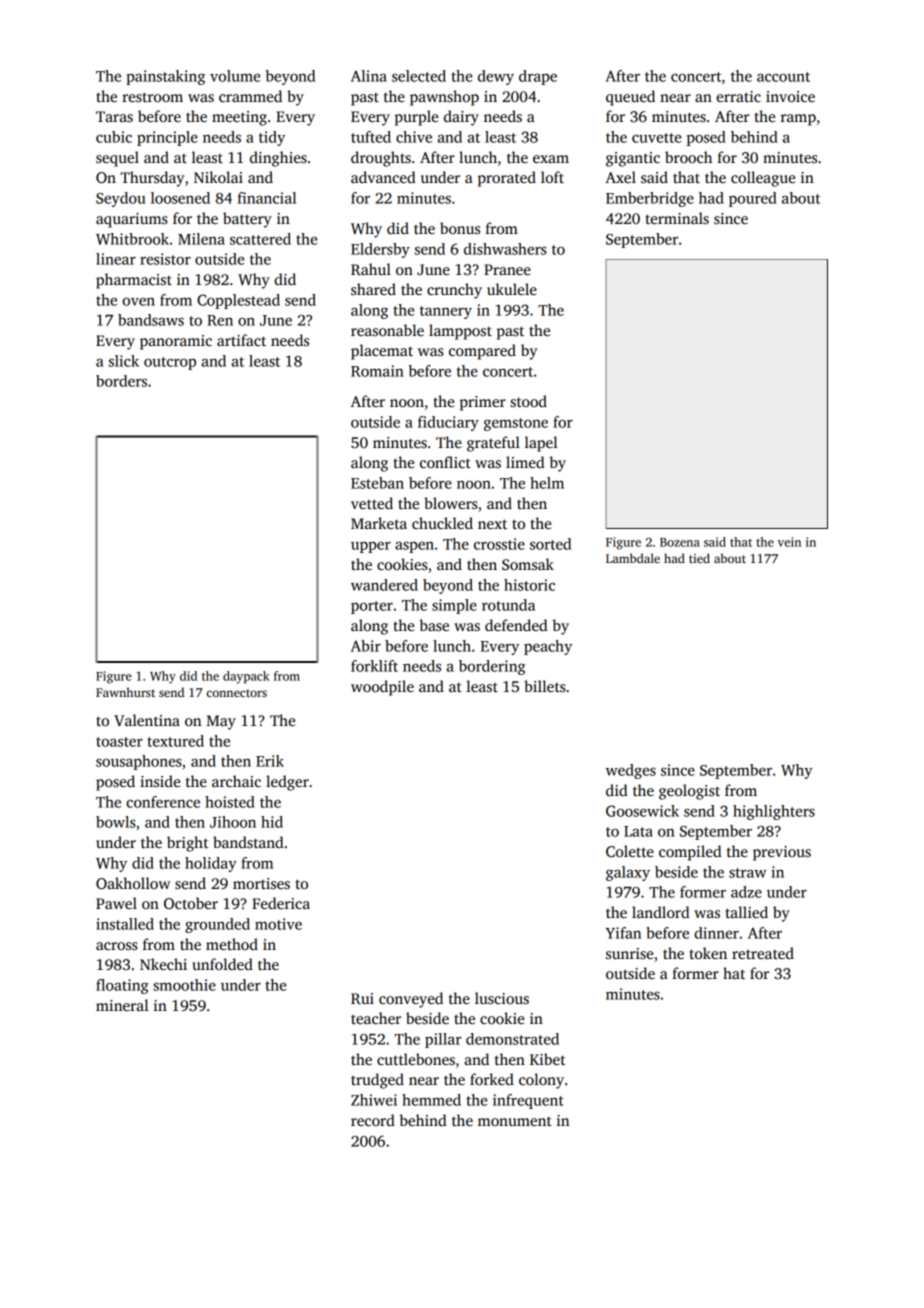 The width and height of the screenshot is (924, 1308). I want to click on terminals, so click(677, 218).
